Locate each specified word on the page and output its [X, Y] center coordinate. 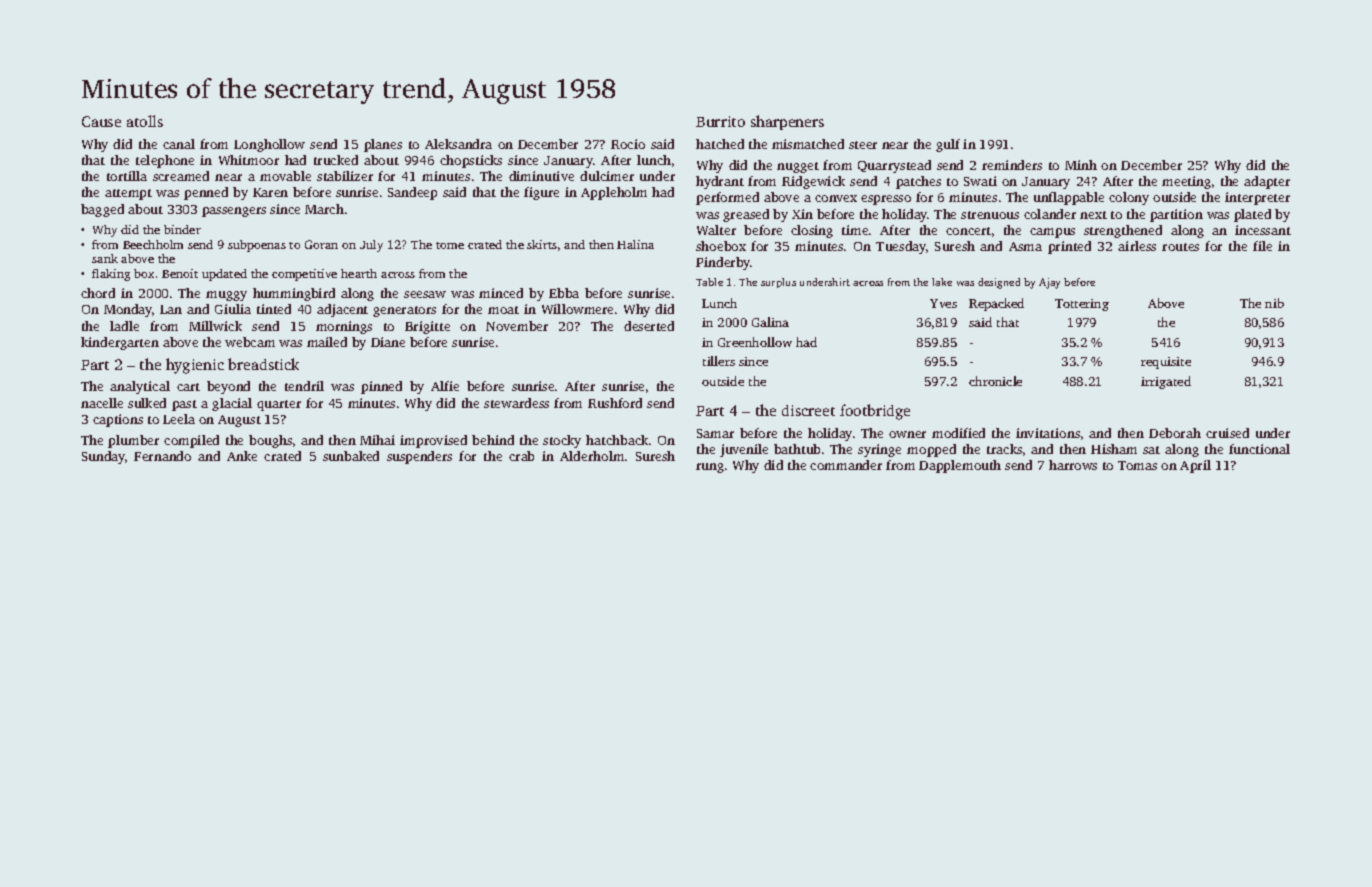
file [1262, 246]
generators [404, 311]
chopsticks [471, 161]
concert [968, 231]
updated [224, 275]
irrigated [1166, 382]
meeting [1186, 182]
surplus [778, 283]
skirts [542, 244]
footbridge [875, 412]
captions [118, 420]
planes [383, 145]
